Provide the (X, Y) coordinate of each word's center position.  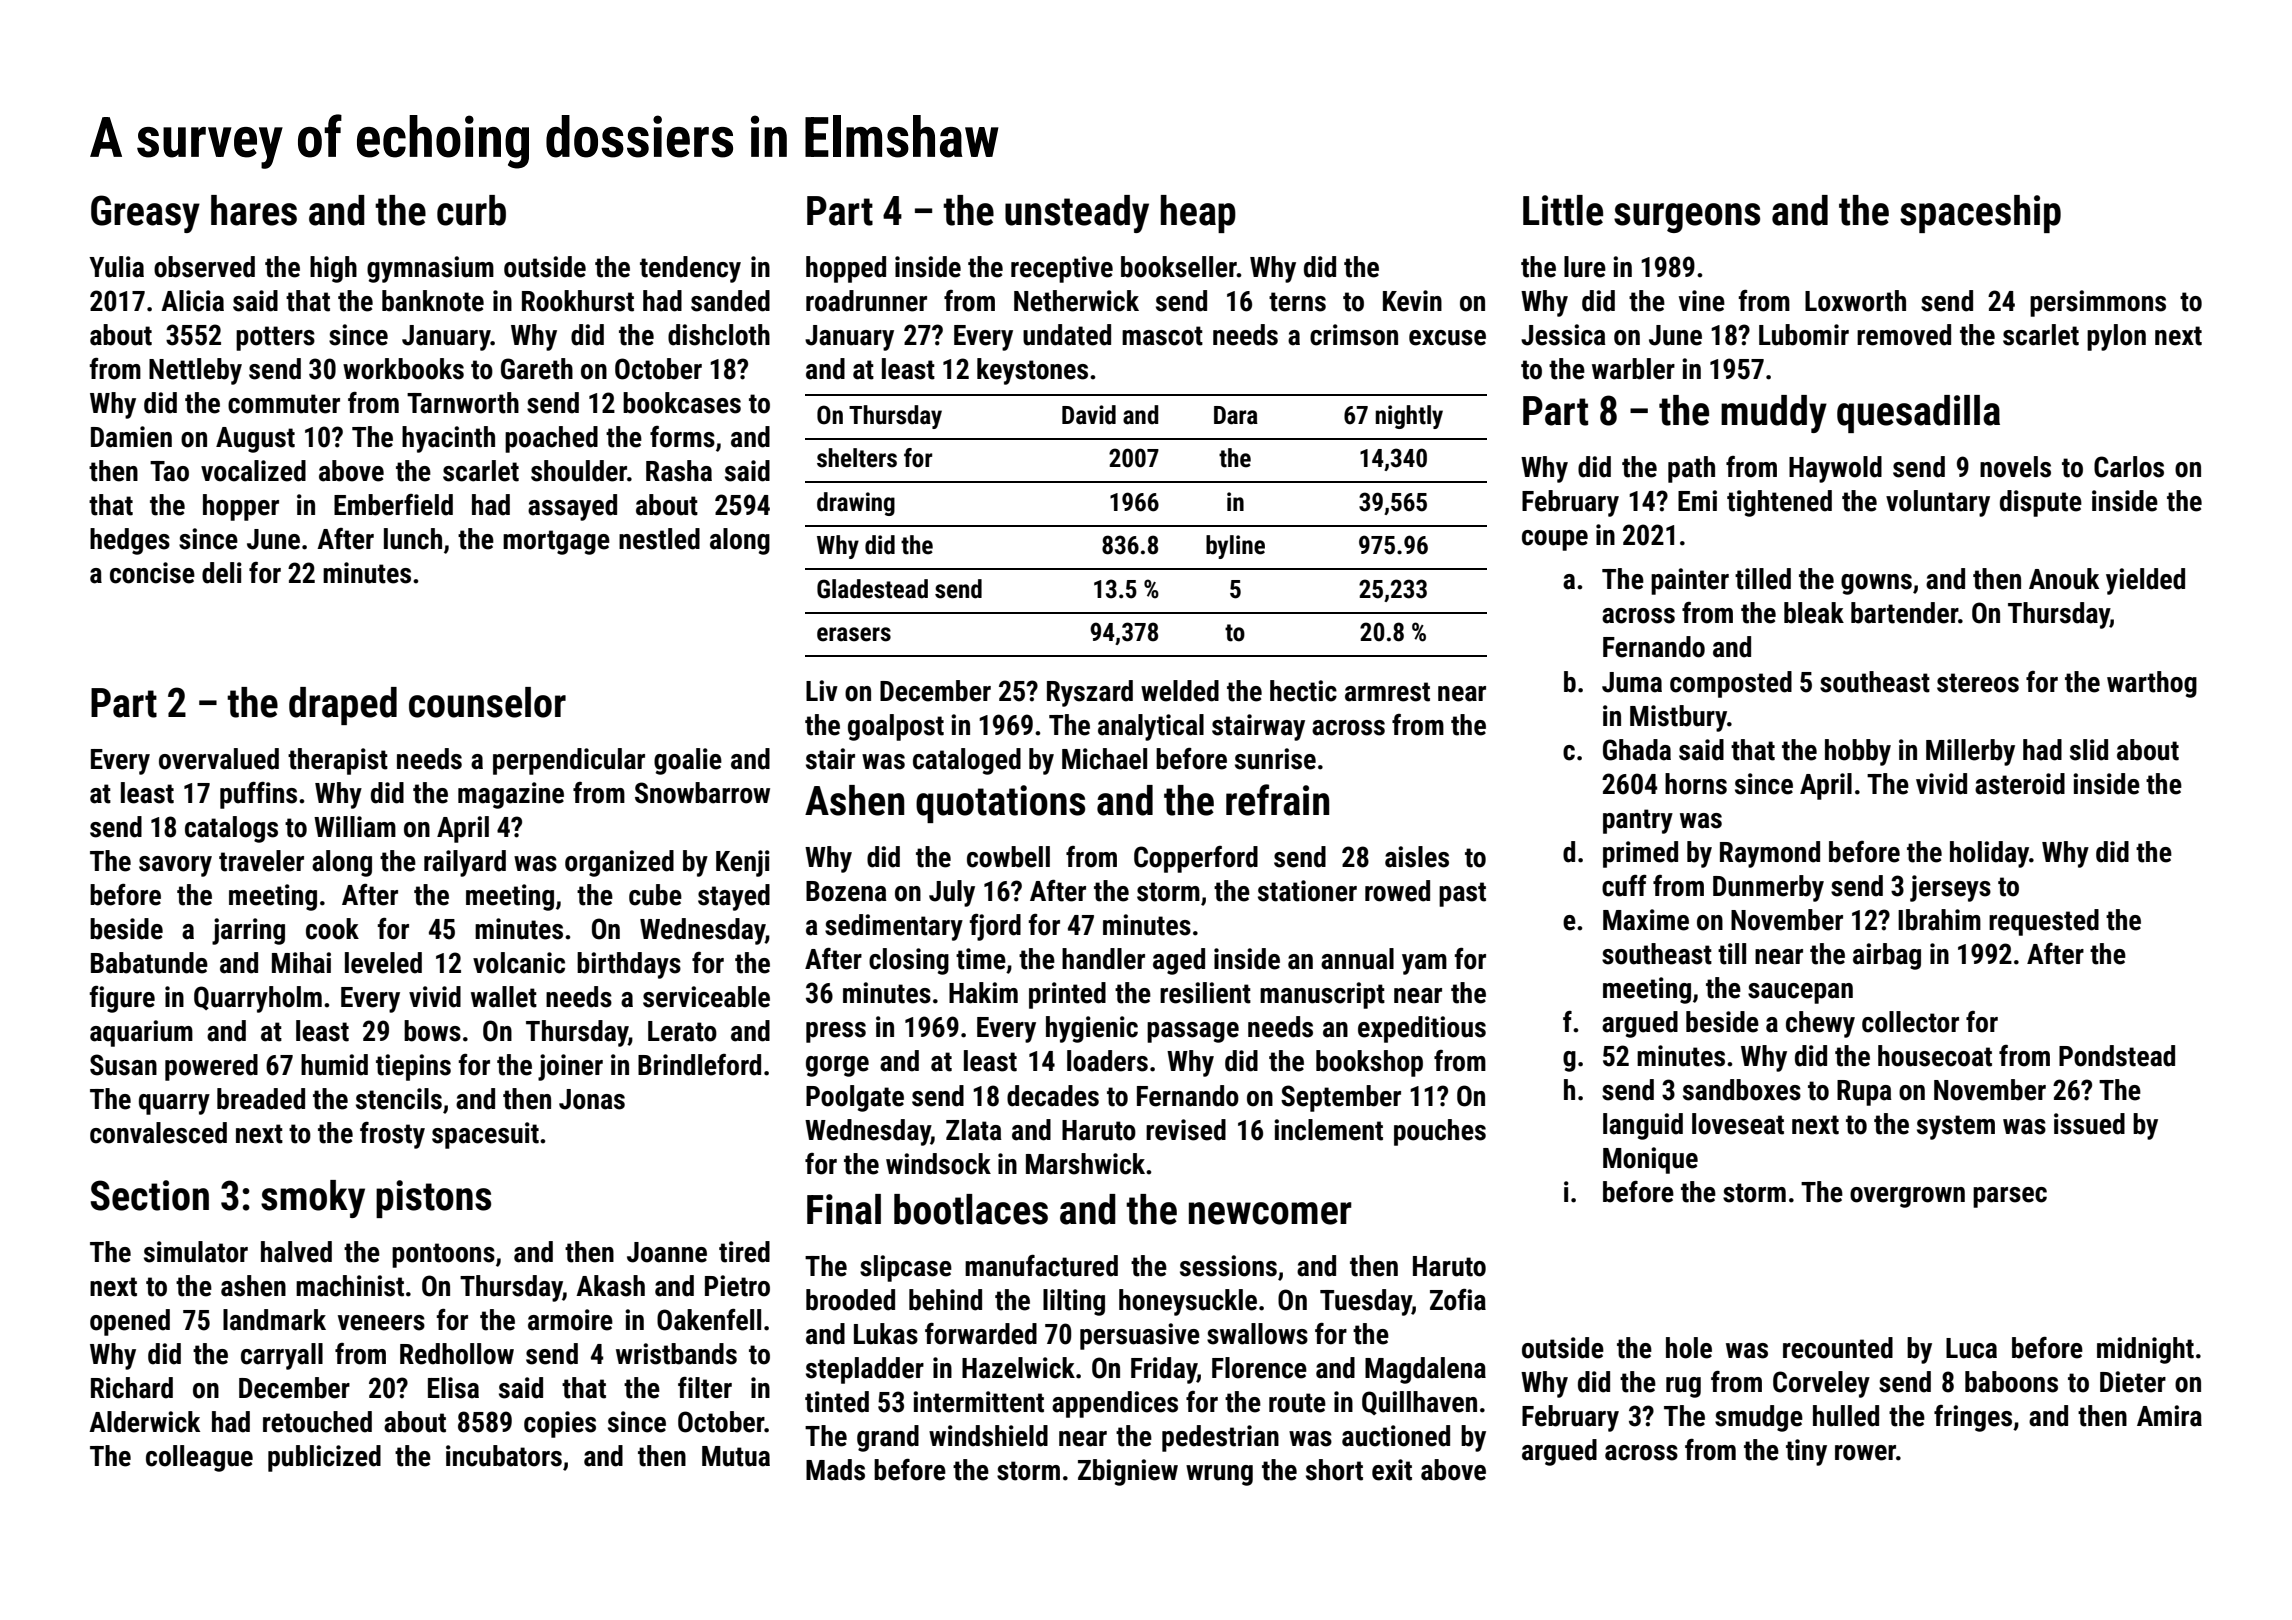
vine (1702, 301)
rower (1865, 1453)
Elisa (453, 1388)
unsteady (1077, 214)
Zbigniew (1128, 1472)
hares (254, 210)
